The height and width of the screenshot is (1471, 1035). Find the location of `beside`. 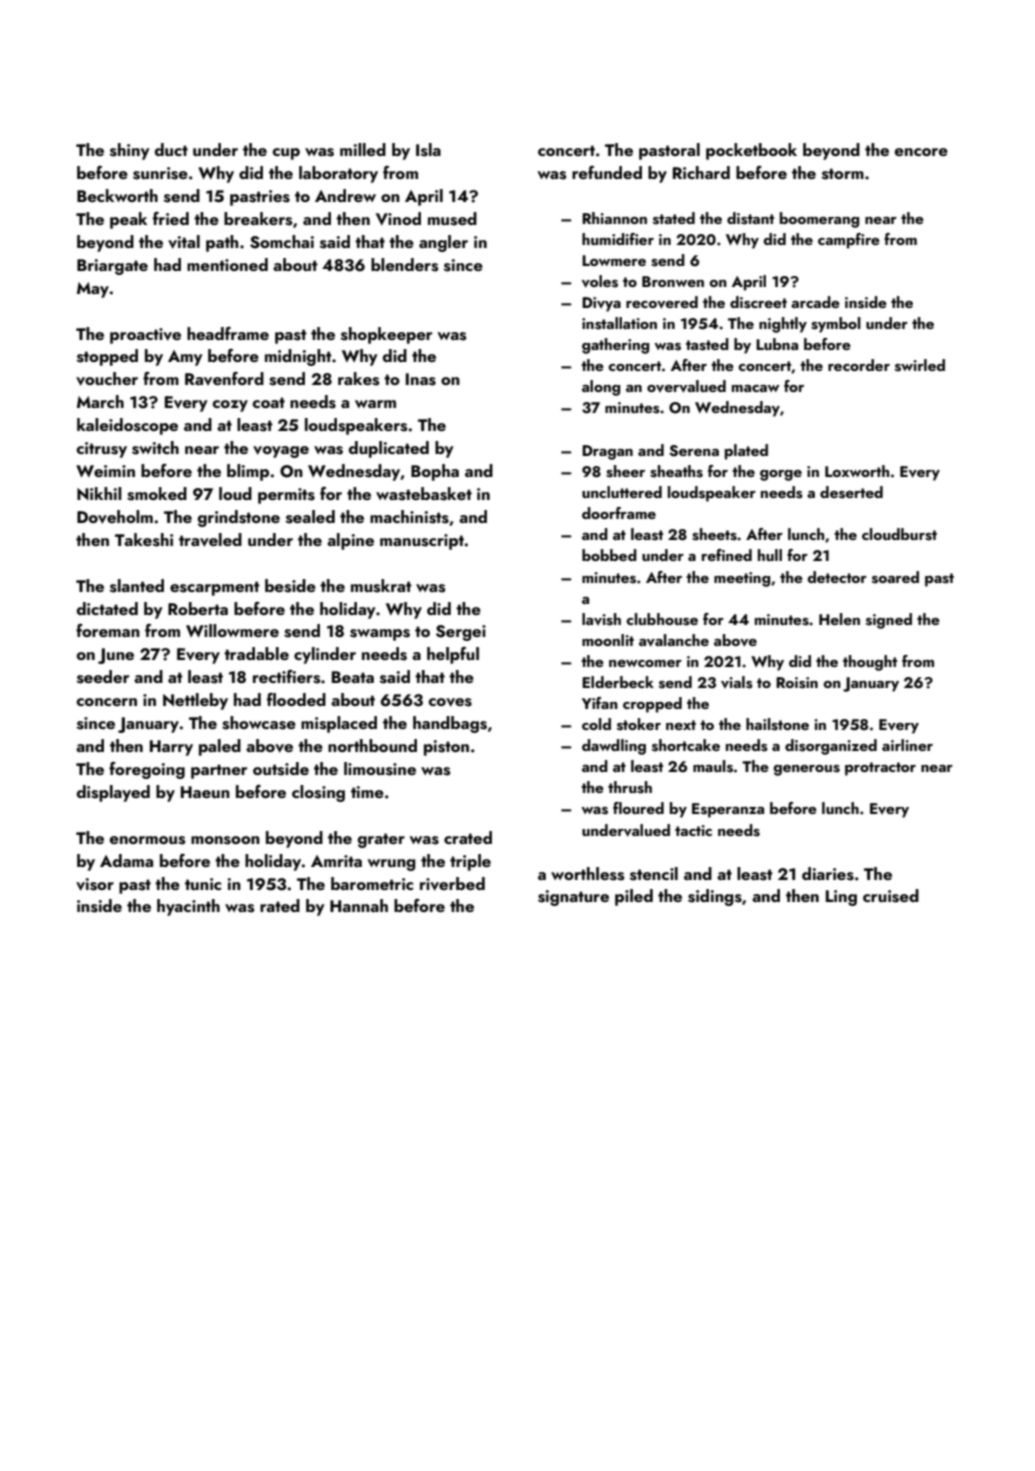

beside is located at coordinates (290, 586).
